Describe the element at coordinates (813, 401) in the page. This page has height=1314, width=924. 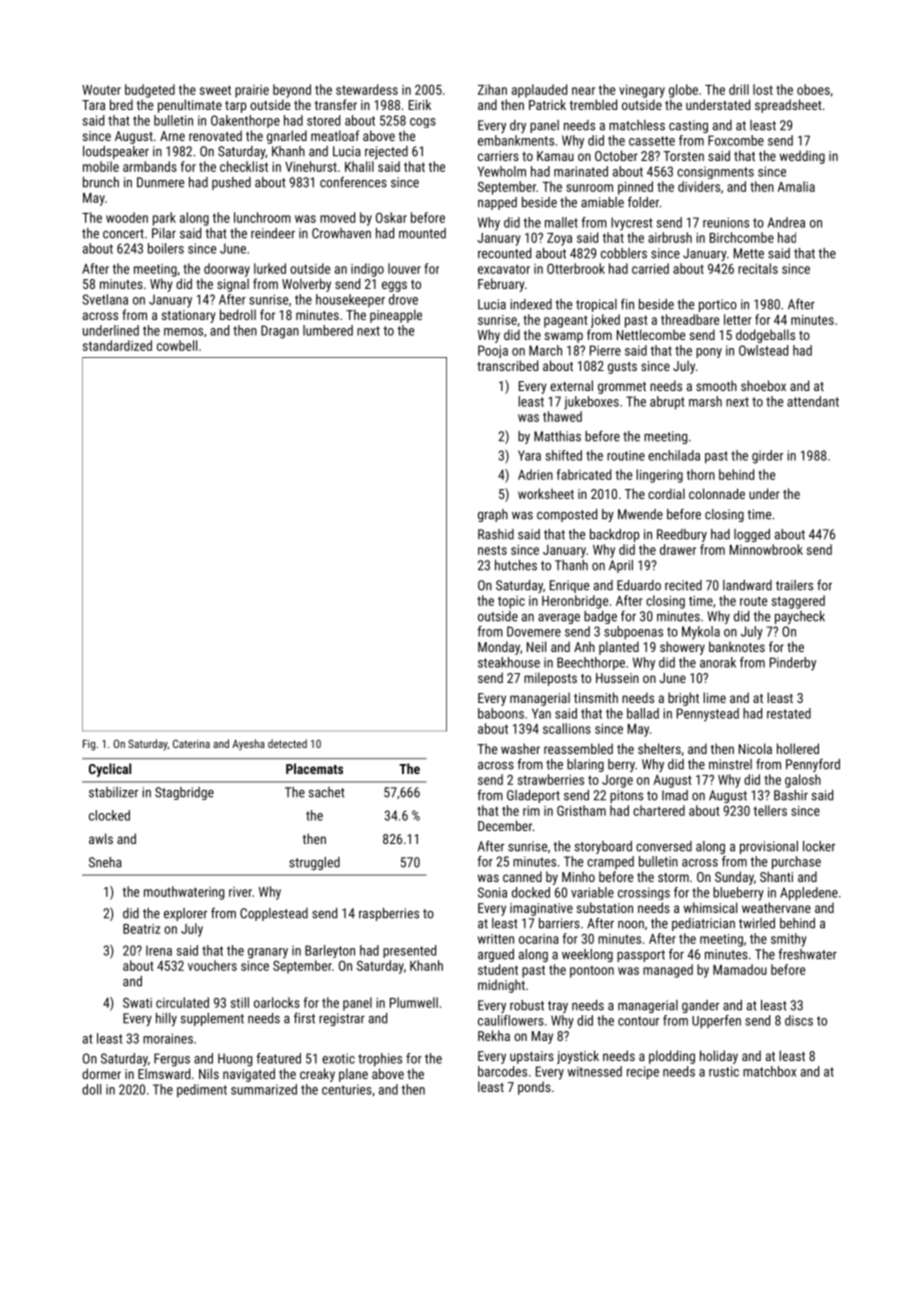
I see `attendant` at that location.
